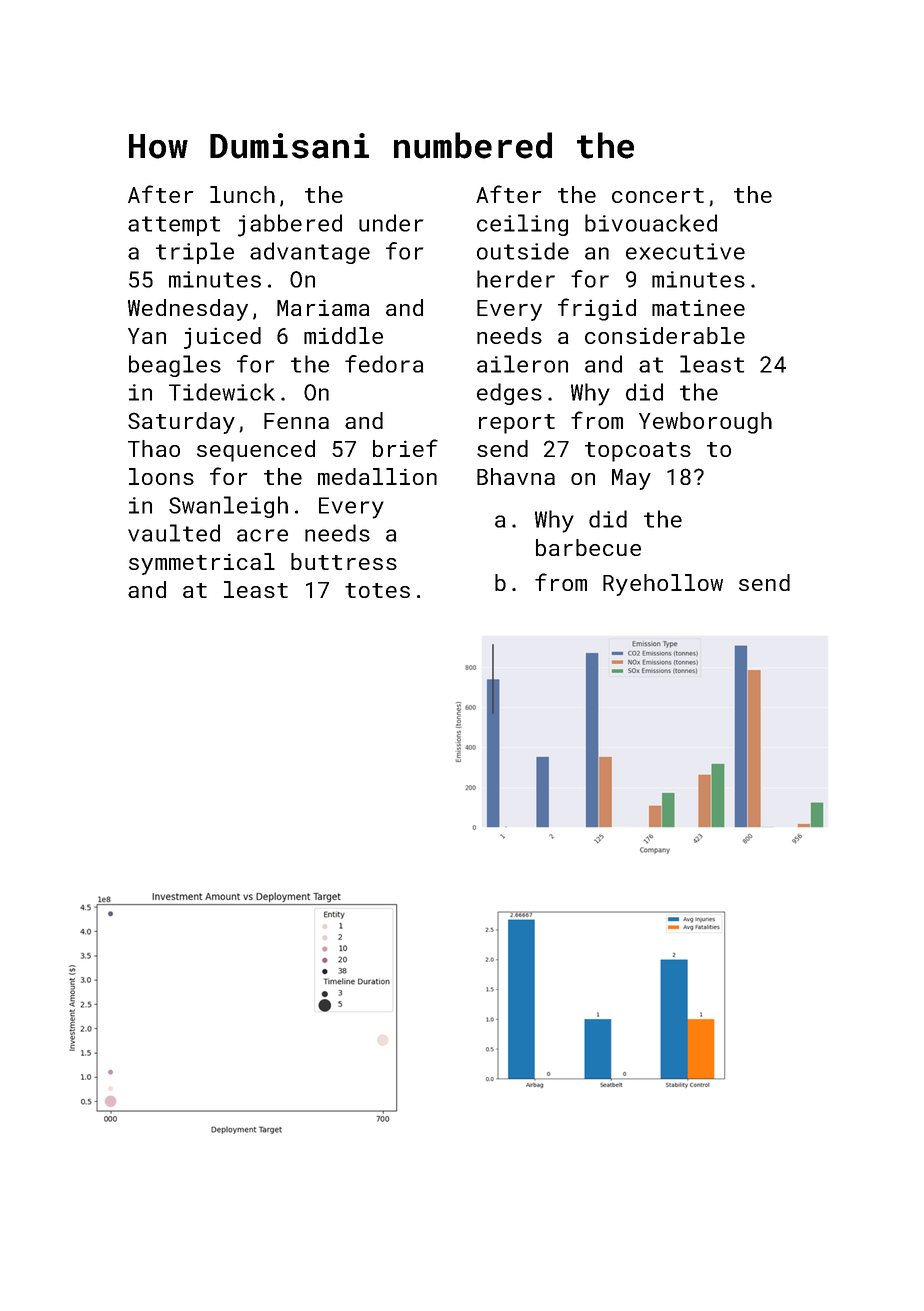 This page has width=924, height=1311. Describe the element at coordinates (377, 590) in the page. I see `totes` at that location.
